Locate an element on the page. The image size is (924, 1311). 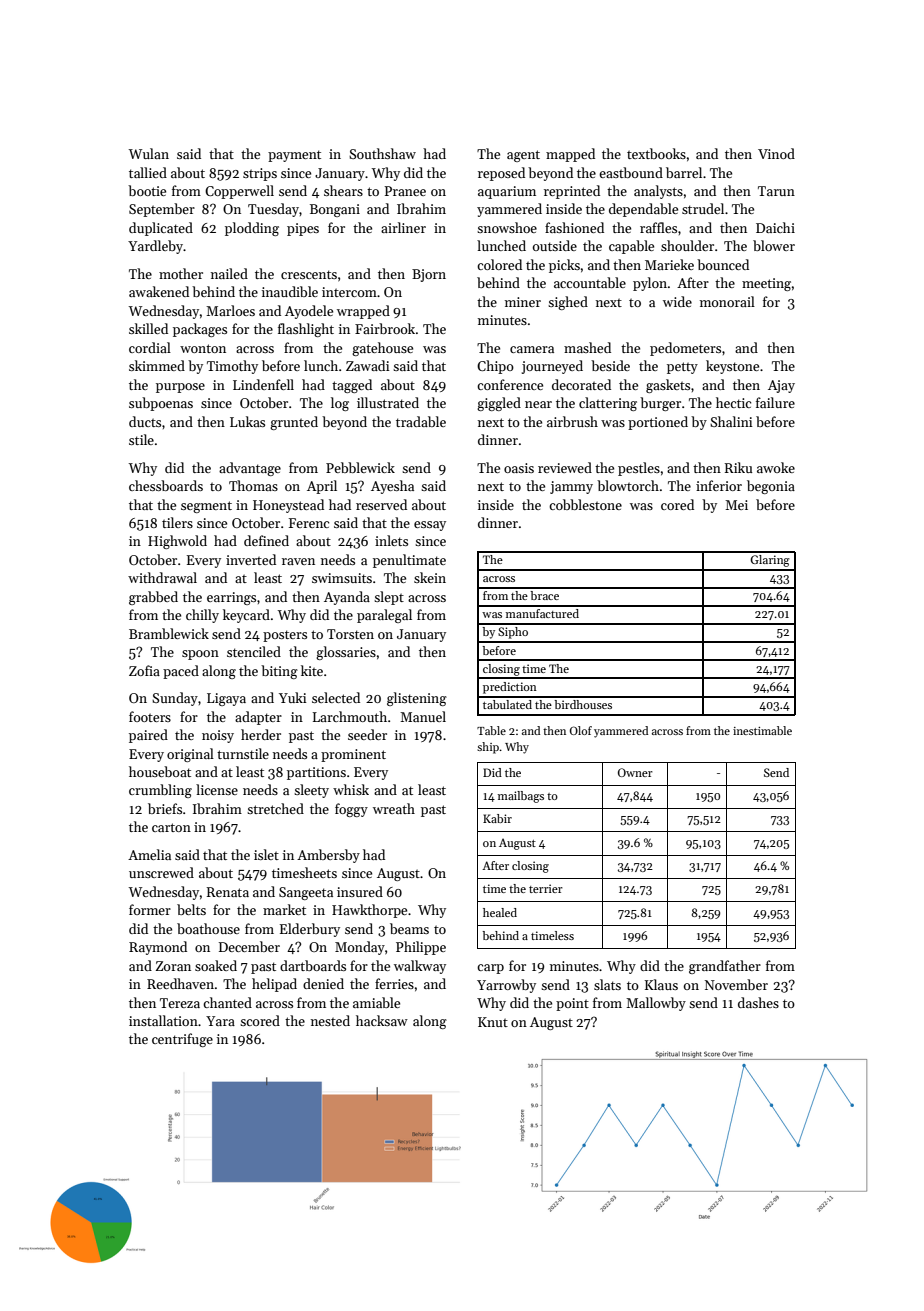
grandfather is located at coordinates (725, 967).
